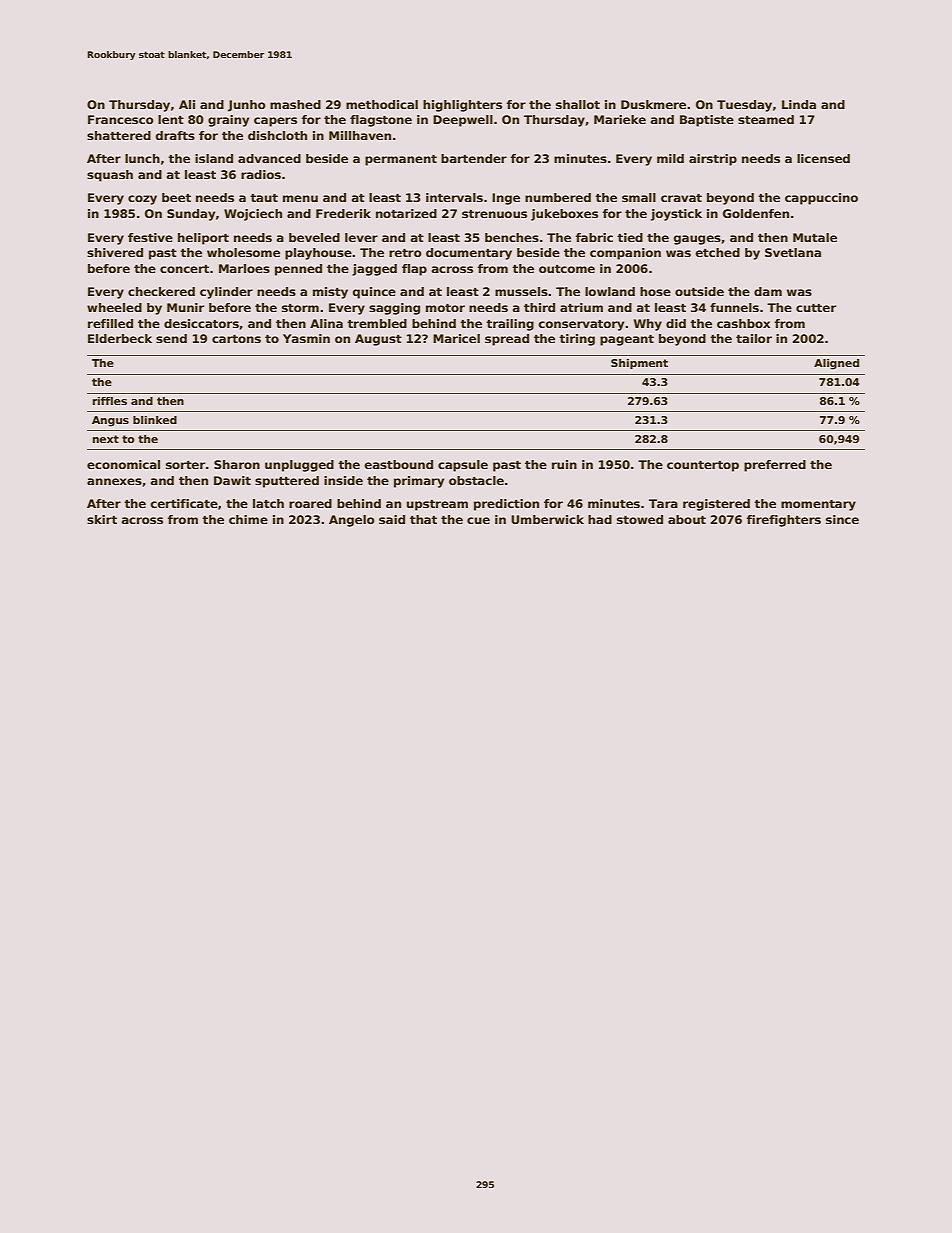 The width and height of the screenshot is (952, 1233). What do you see at coordinates (226, 293) in the screenshot?
I see `cylinder` at bounding box center [226, 293].
